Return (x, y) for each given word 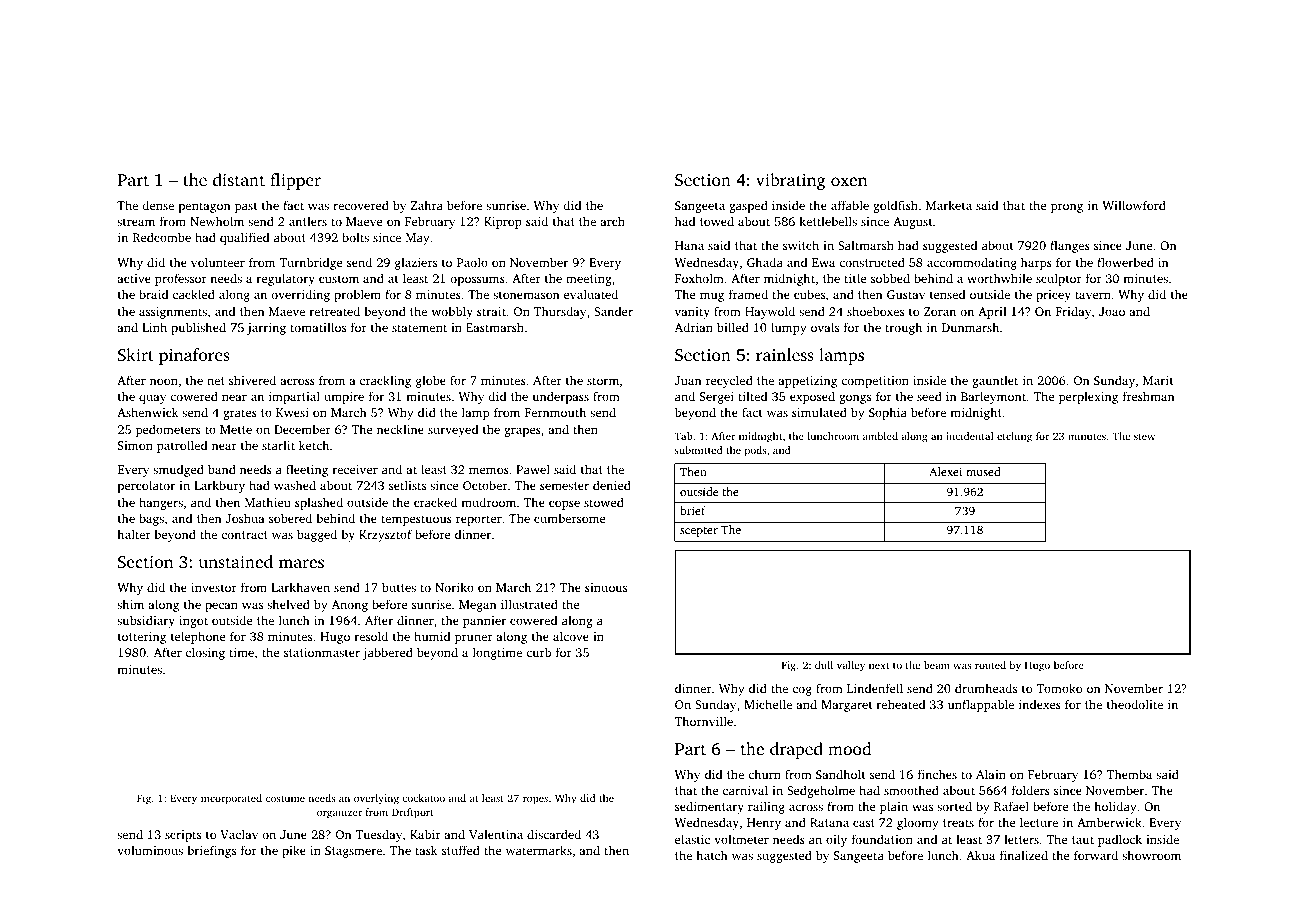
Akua (980, 855)
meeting (589, 280)
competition (875, 382)
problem (357, 295)
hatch (712, 855)
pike (294, 851)
